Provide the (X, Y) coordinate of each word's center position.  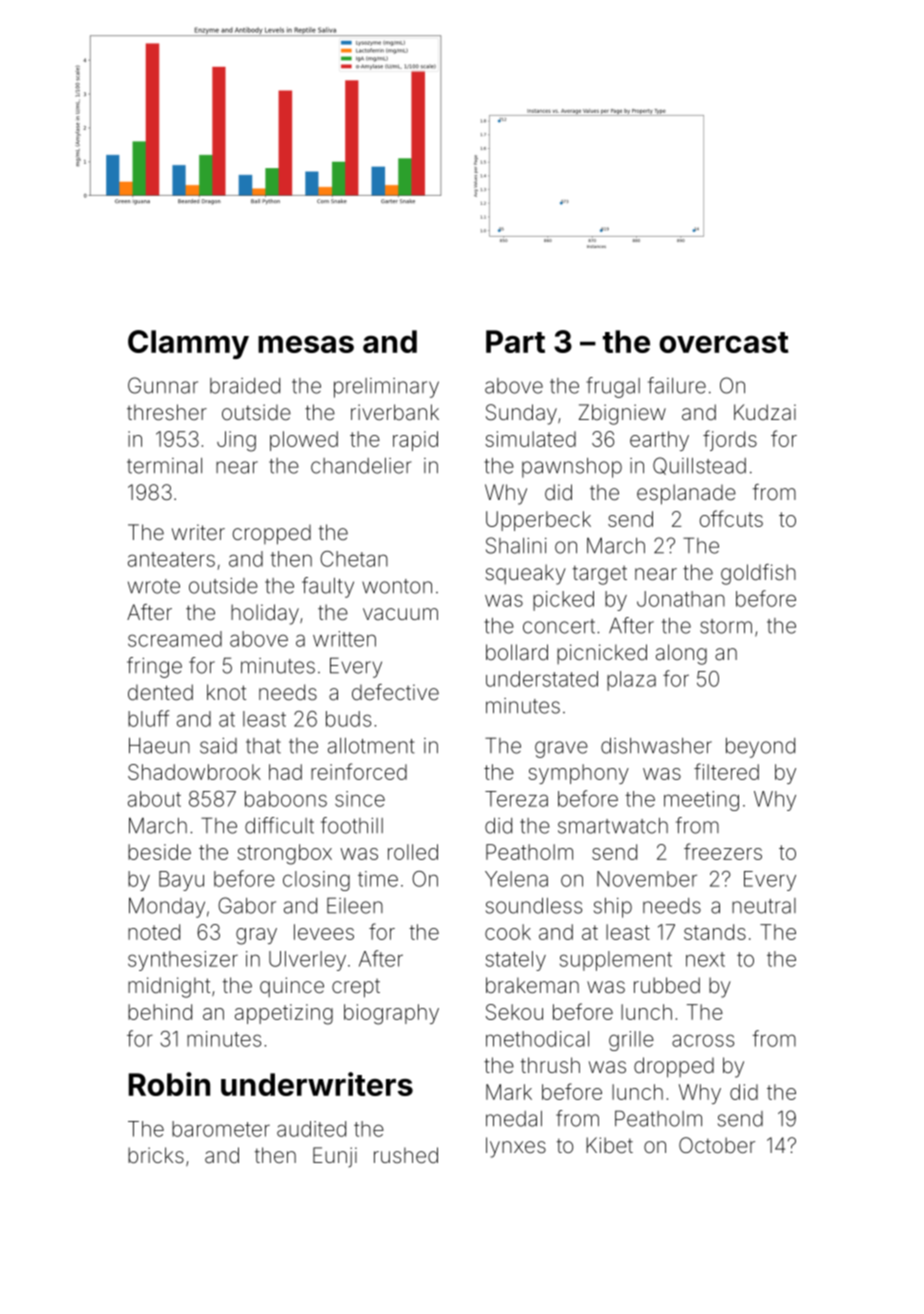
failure (677, 385)
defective (395, 692)
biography (391, 1014)
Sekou (514, 1012)
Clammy (188, 344)
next (705, 959)
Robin (169, 1084)
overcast (723, 342)
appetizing (284, 1014)
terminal (164, 466)
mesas (306, 344)
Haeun (159, 745)
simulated (530, 439)
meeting (701, 801)
